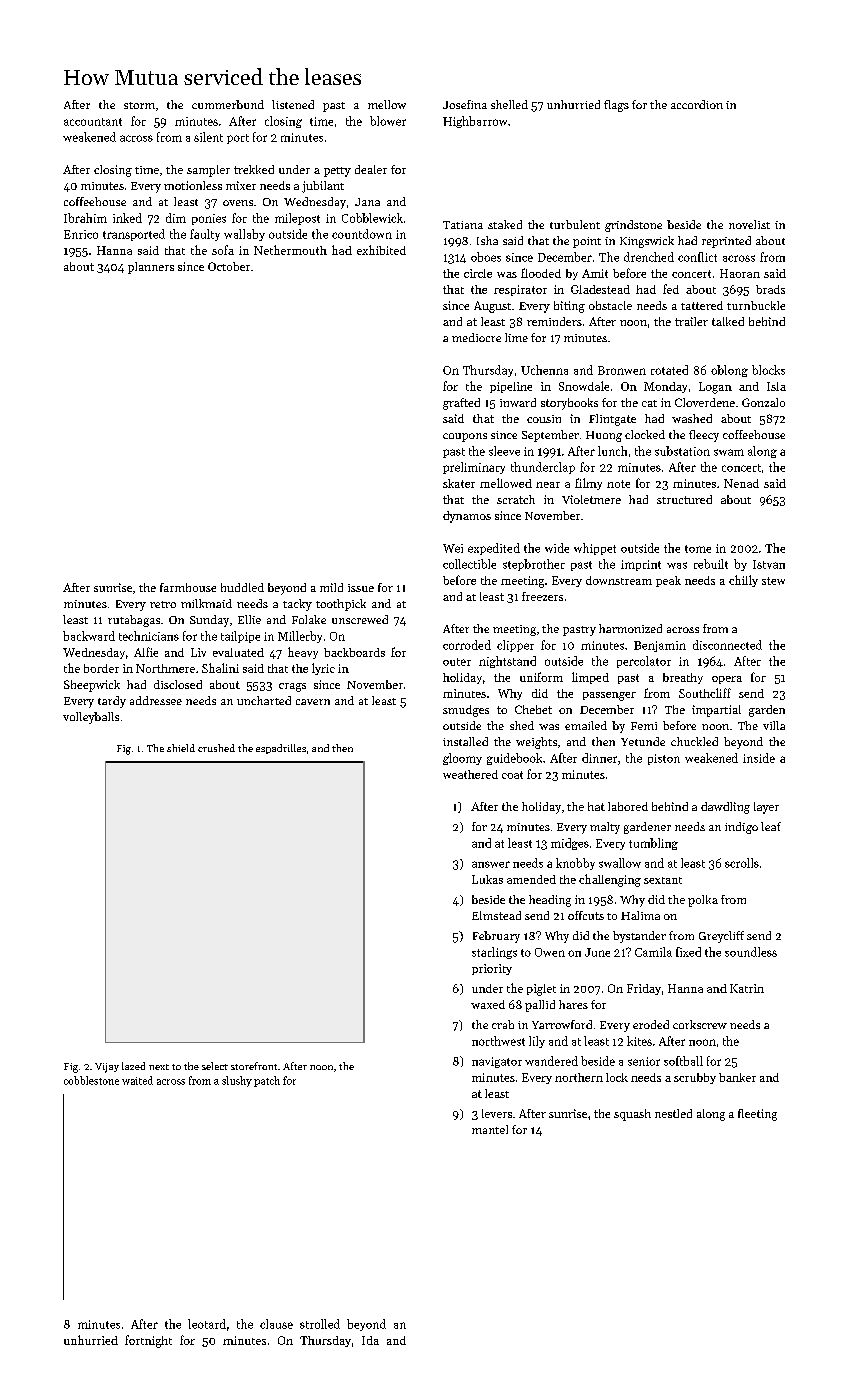 Image resolution: width=849 pixels, height=1400 pixels. Describe the element at coordinates (320, 1324) in the page. I see `strolled` at that location.
